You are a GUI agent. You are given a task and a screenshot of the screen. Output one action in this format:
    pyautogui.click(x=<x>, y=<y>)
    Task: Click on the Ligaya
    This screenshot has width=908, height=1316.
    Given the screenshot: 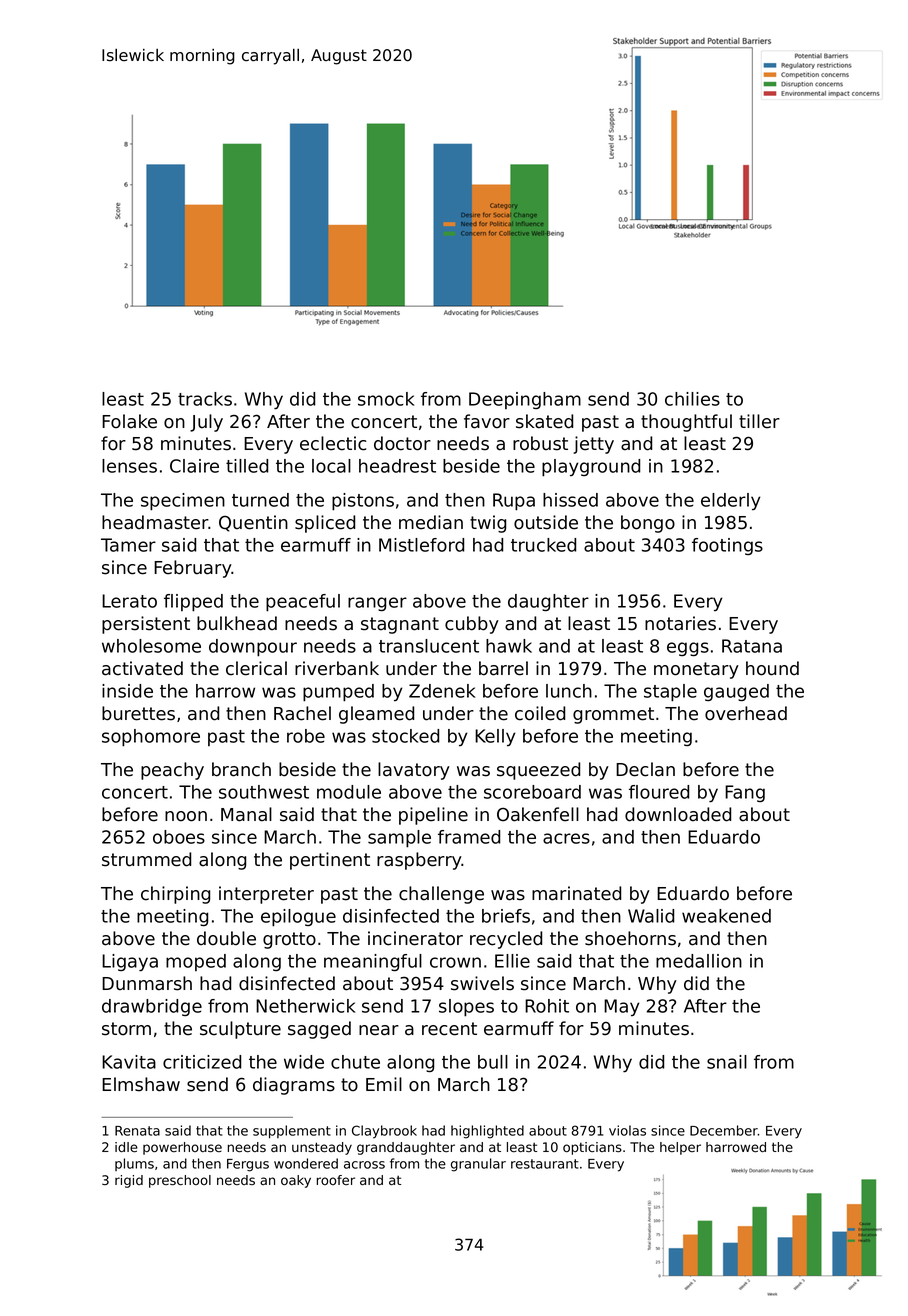 What is the action you would take?
    pyautogui.click(x=130, y=963)
